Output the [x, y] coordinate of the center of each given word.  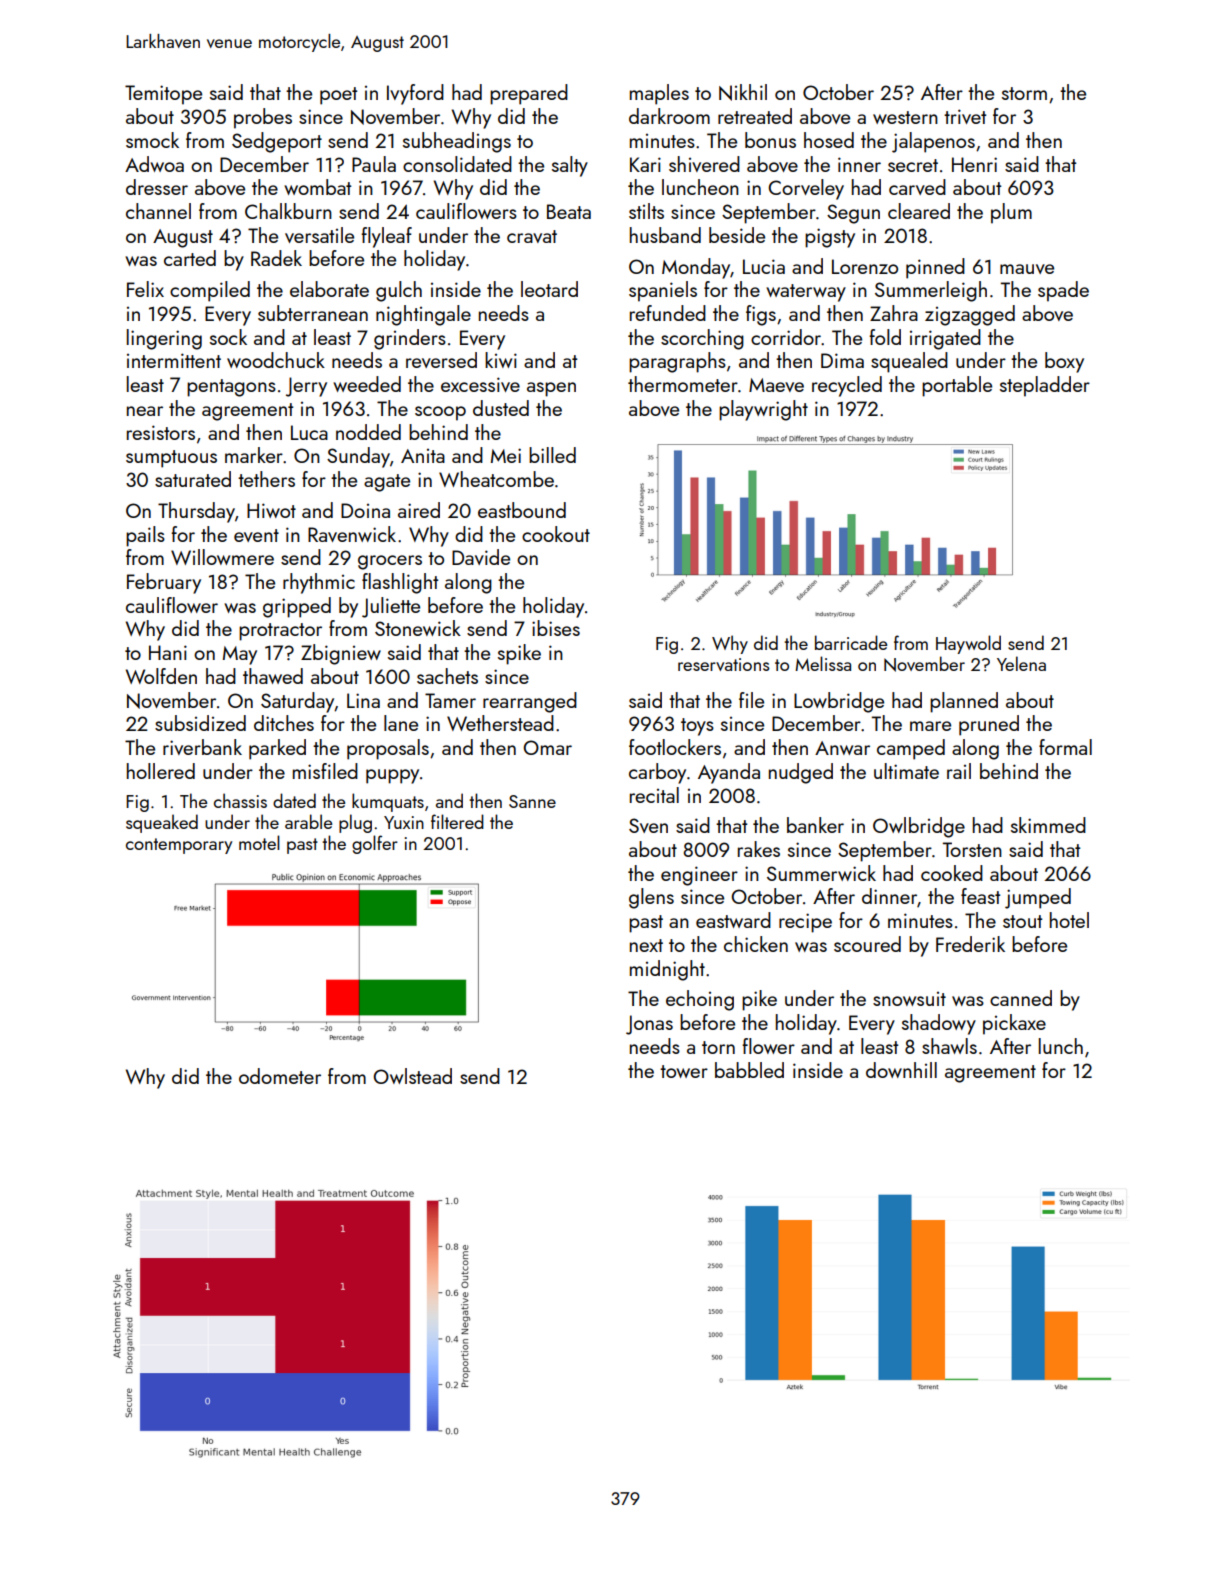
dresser [157, 187]
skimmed [1048, 825]
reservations [724, 664]
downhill [901, 1070]
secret [913, 165]
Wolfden [161, 676]
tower [684, 1071]
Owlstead [412, 1076]
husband [665, 235]
